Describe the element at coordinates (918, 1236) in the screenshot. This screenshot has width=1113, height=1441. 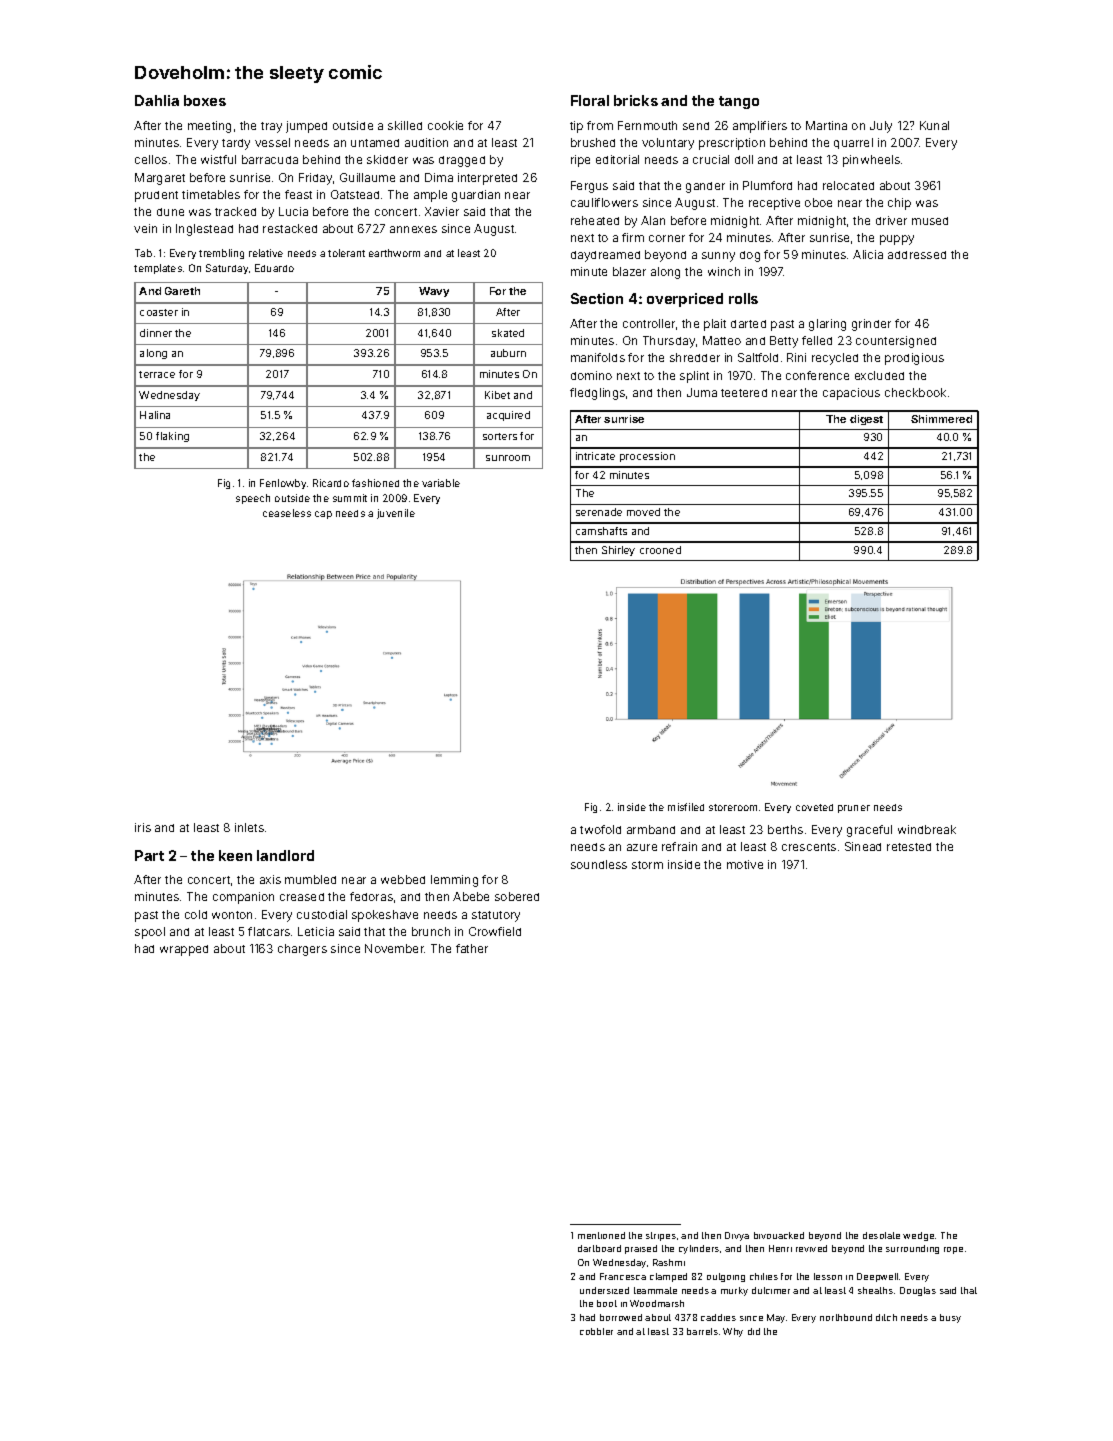
I see `wedge` at that location.
